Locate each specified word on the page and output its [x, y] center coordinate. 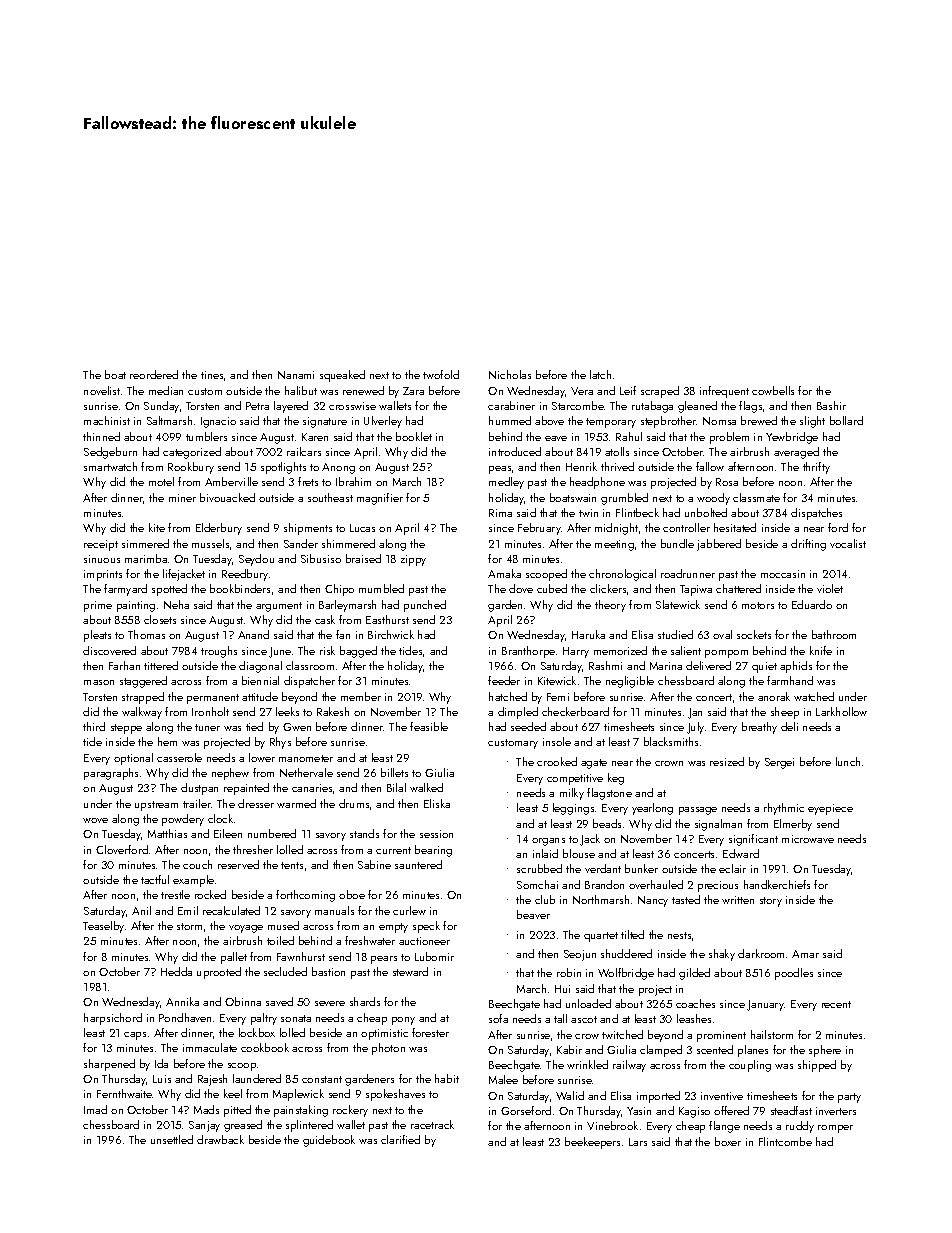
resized [727, 761]
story [771, 902]
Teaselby [103, 927]
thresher [253, 849]
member [361, 696]
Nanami [296, 375]
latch [600, 374]
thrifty [816, 468]
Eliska [437, 803]
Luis [162, 1079]
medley [506, 483]
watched [814, 696]
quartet [601, 937]
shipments [308, 529]
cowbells [773, 390]
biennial [260, 680]
